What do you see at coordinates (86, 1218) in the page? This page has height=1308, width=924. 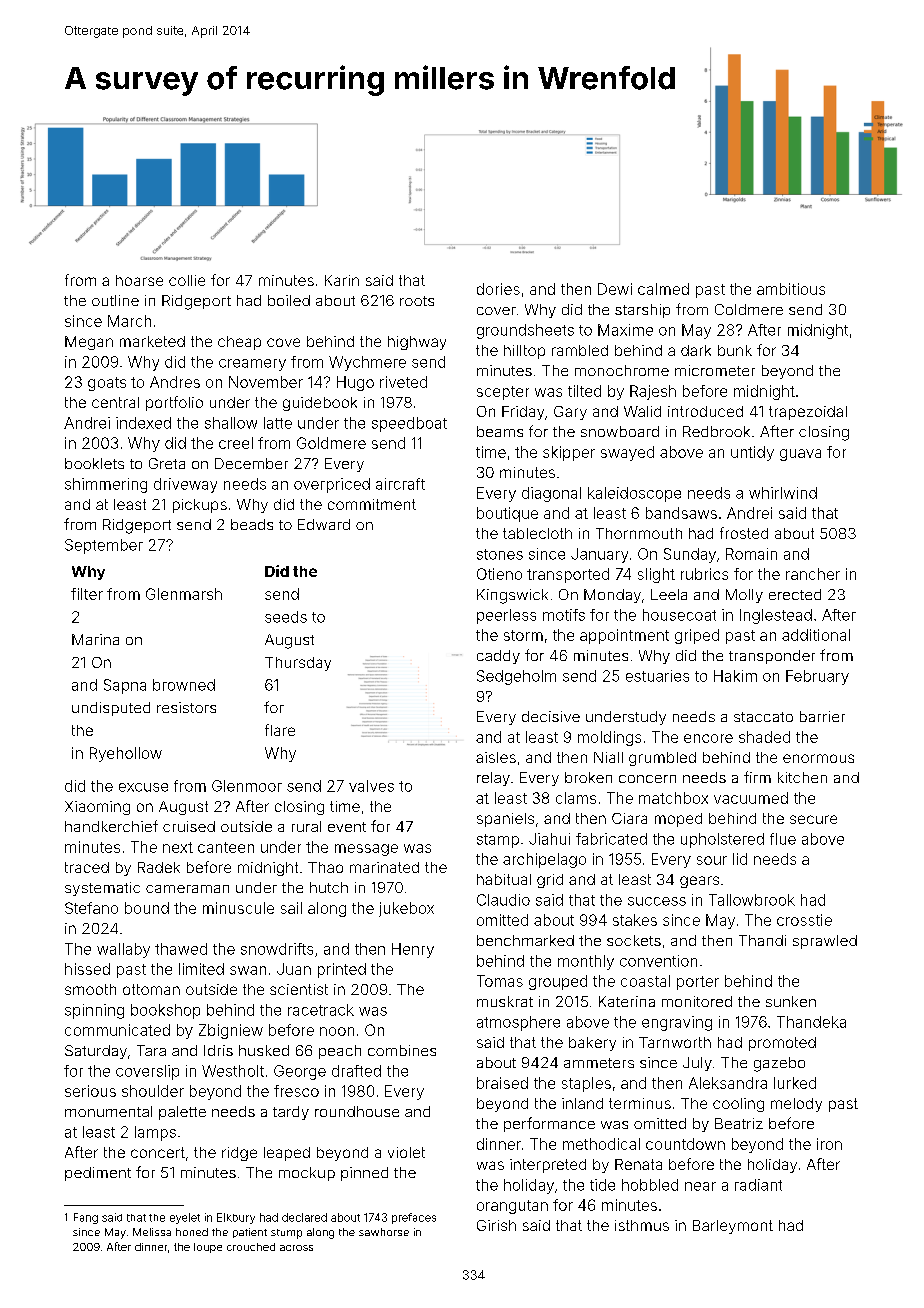 I see `Fang` at bounding box center [86, 1218].
